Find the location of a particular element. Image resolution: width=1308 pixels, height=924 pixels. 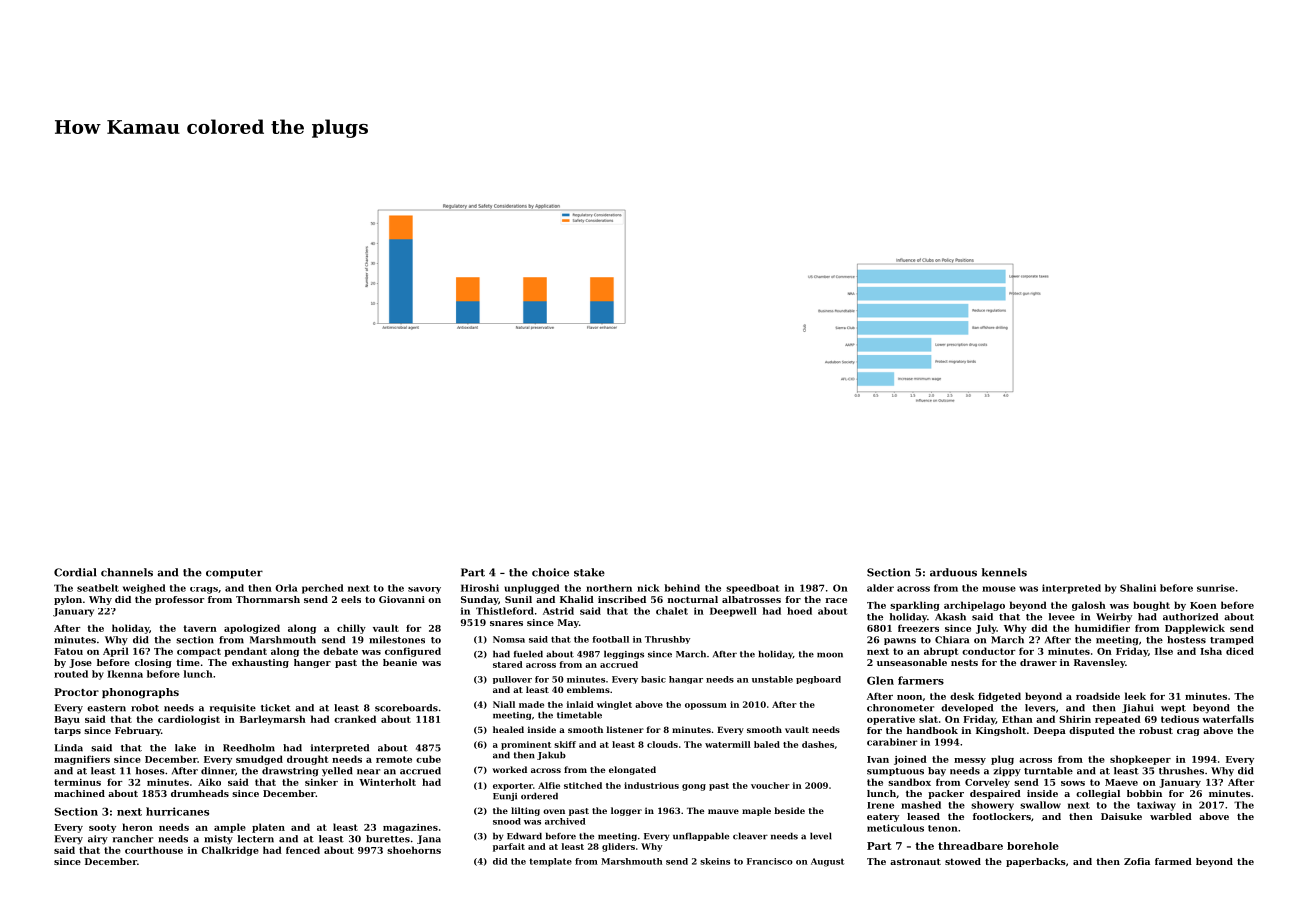

behind is located at coordinates (682, 588).
